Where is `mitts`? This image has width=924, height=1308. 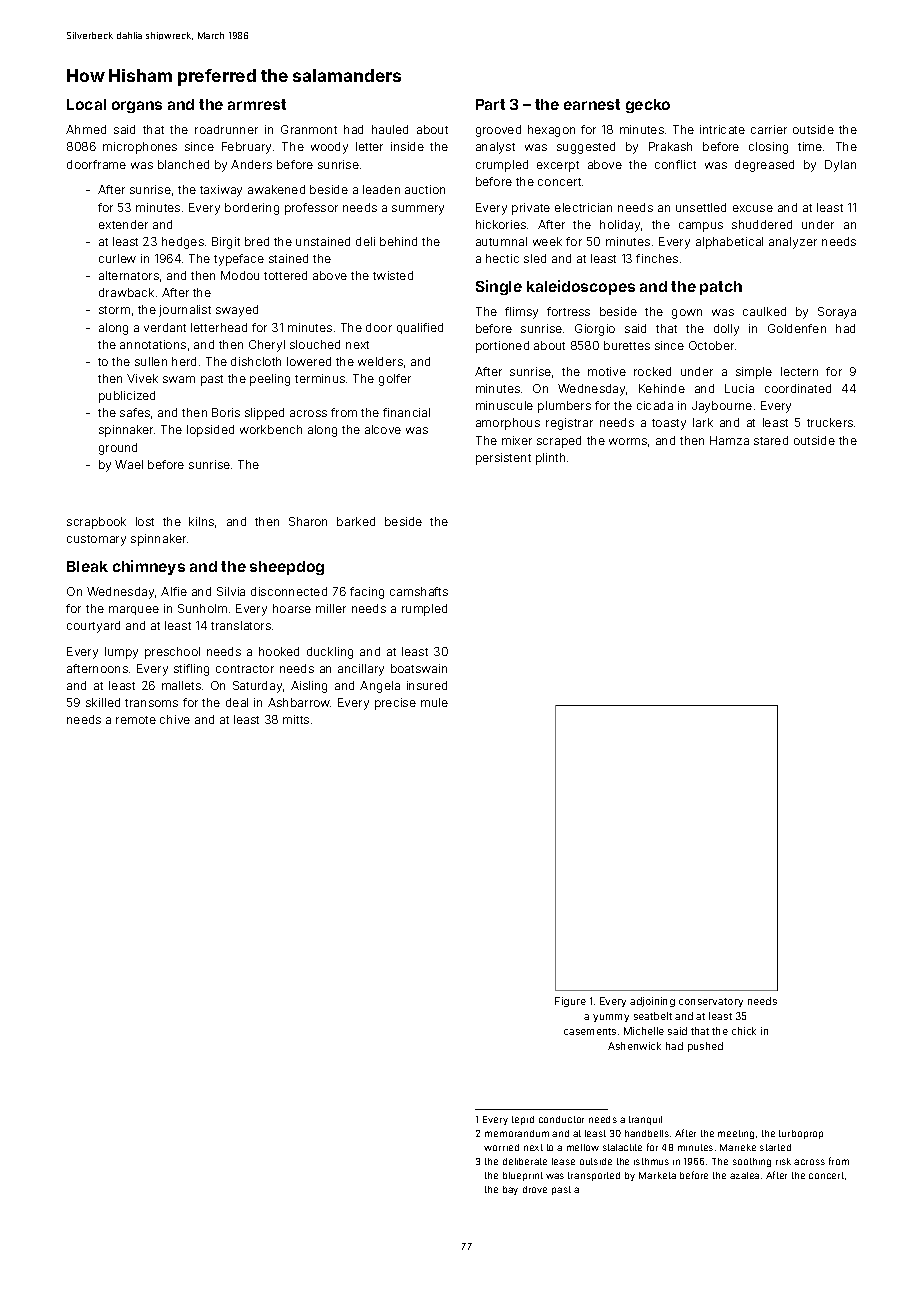 mitts is located at coordinates (296, 719).
